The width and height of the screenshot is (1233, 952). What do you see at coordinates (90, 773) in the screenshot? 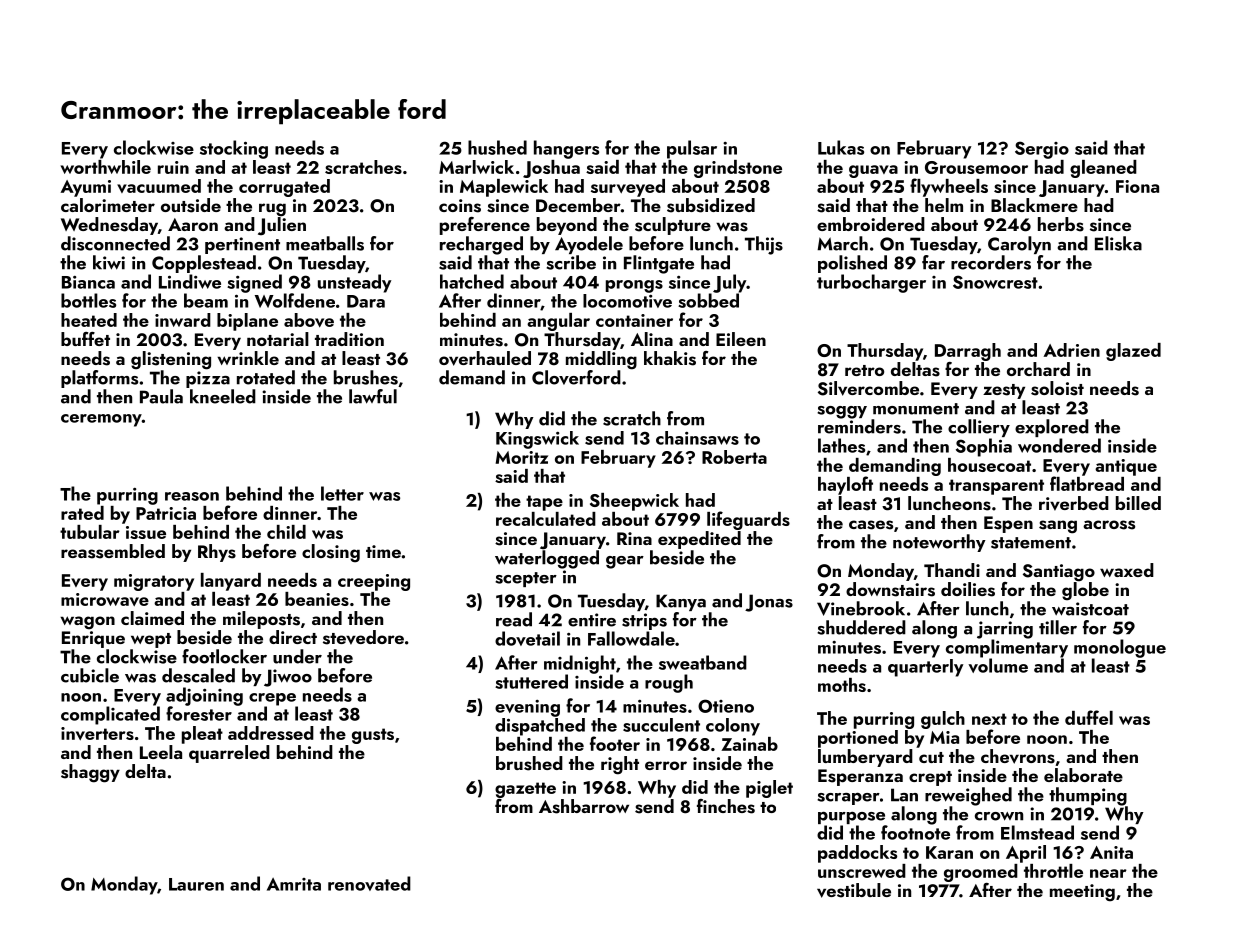
I see `shaggy` at bounding box center [90, 773].
